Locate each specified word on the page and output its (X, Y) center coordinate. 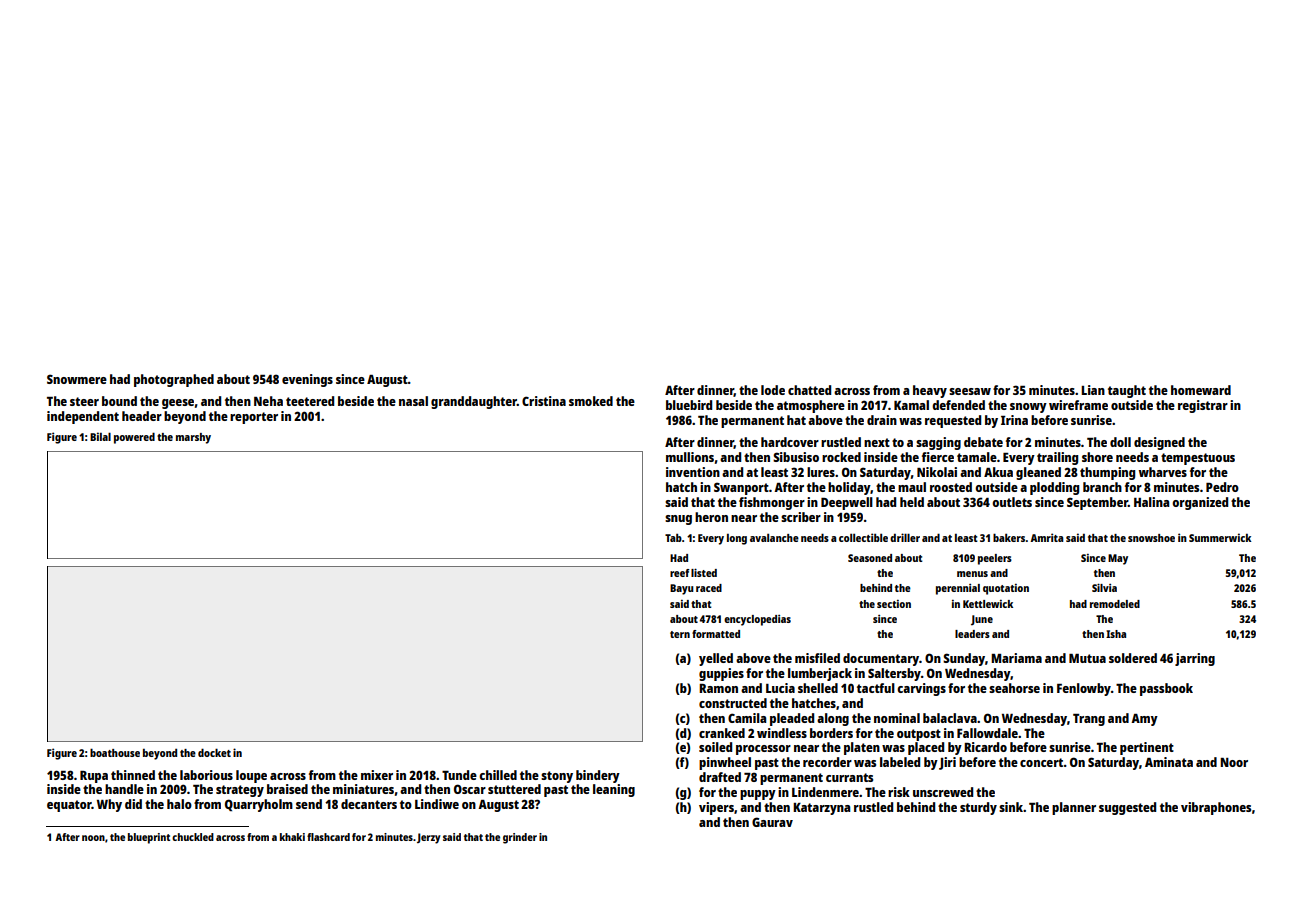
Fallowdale (987, 733)
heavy (930, 391)
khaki (292, 837)
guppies (721, 674)
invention (693, 472)
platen (862, 748)
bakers (1009, 537)
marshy (193, 438)
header (142, 416)
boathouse (115, 752)
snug (678, 520)
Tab (673, 538)
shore (1097, 457)
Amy (1144, 720)
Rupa (94, 777)
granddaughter (474, 402)
